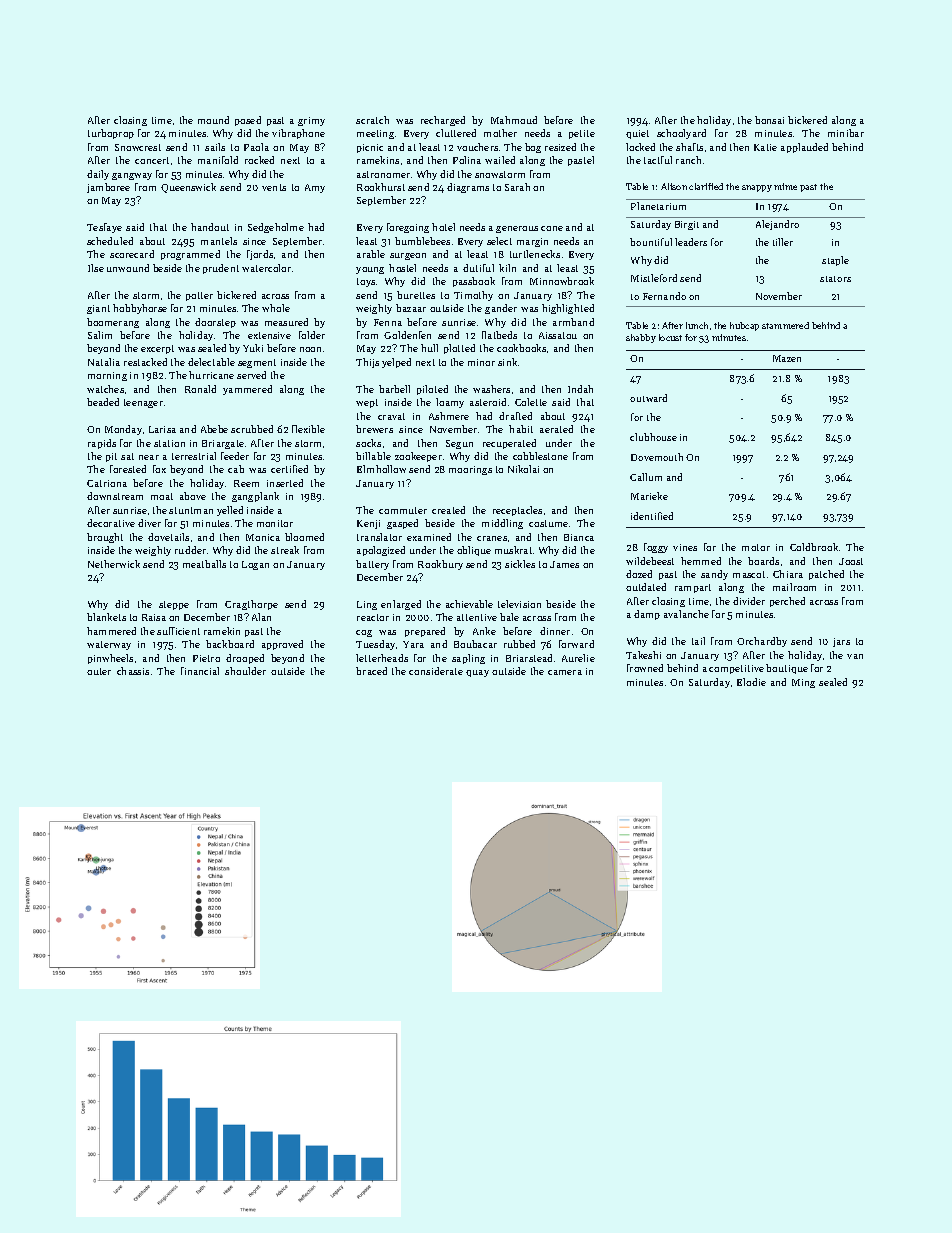 Image resolution: width=952 pixels, height=1233 pixels. What do you see at coordinates (154, 617) in the image?
I see `Raisa` at bounding box center [154, 617].
